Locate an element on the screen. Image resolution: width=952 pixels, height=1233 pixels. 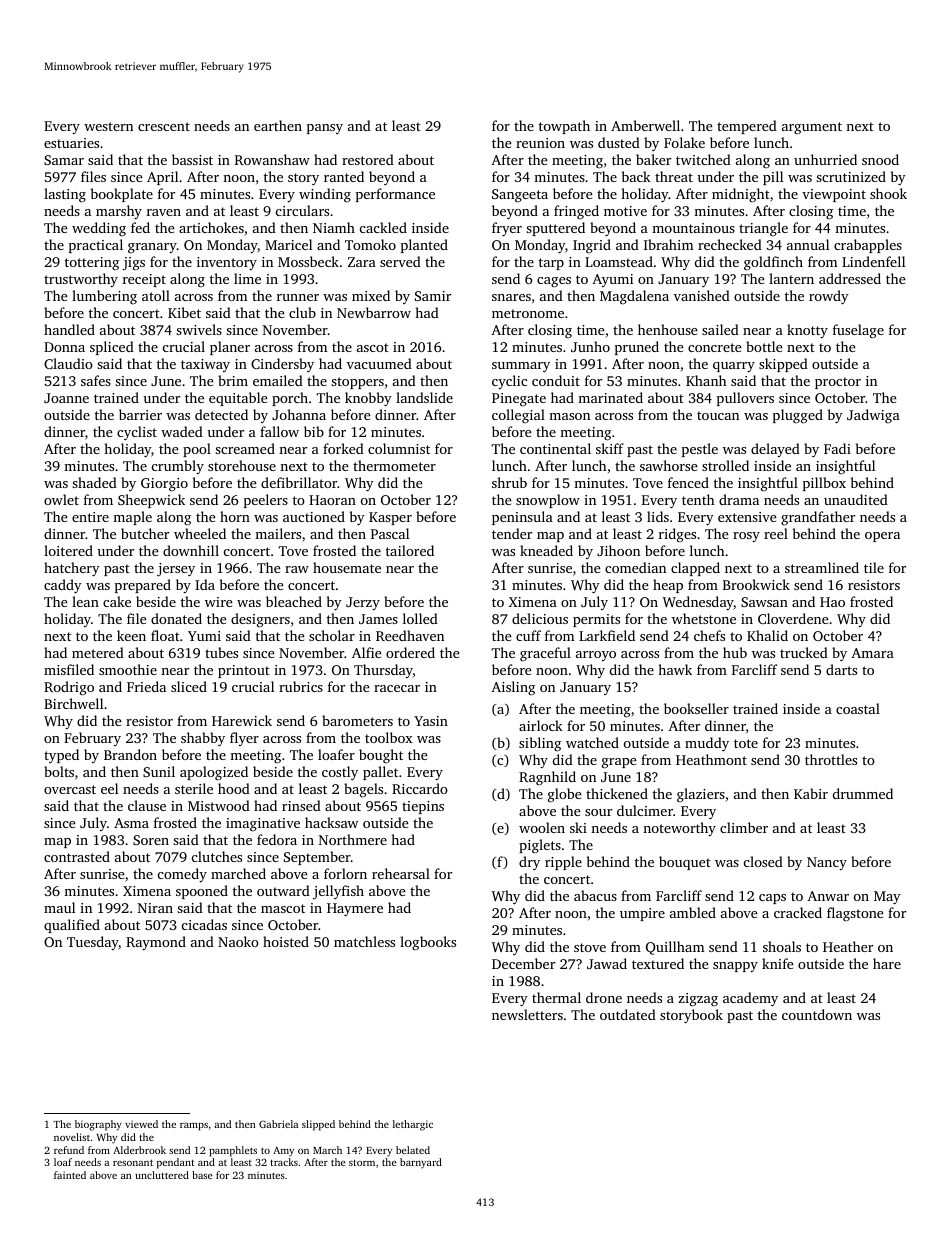
novelist is located at coordinates (72, 1137).
